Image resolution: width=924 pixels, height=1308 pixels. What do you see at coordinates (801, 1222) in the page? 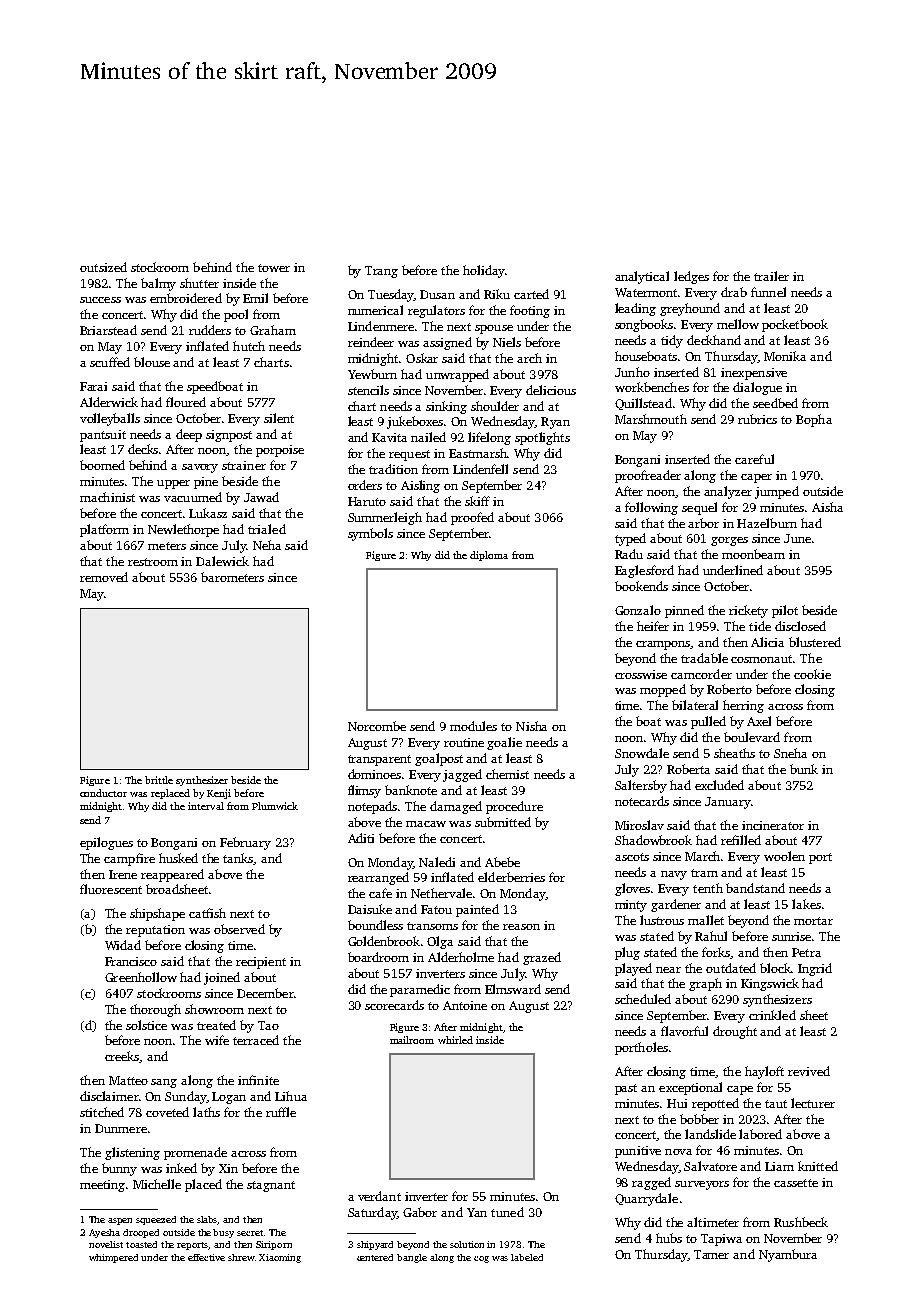
I see `Rushbeck` at bounding box center [801, 1222].
